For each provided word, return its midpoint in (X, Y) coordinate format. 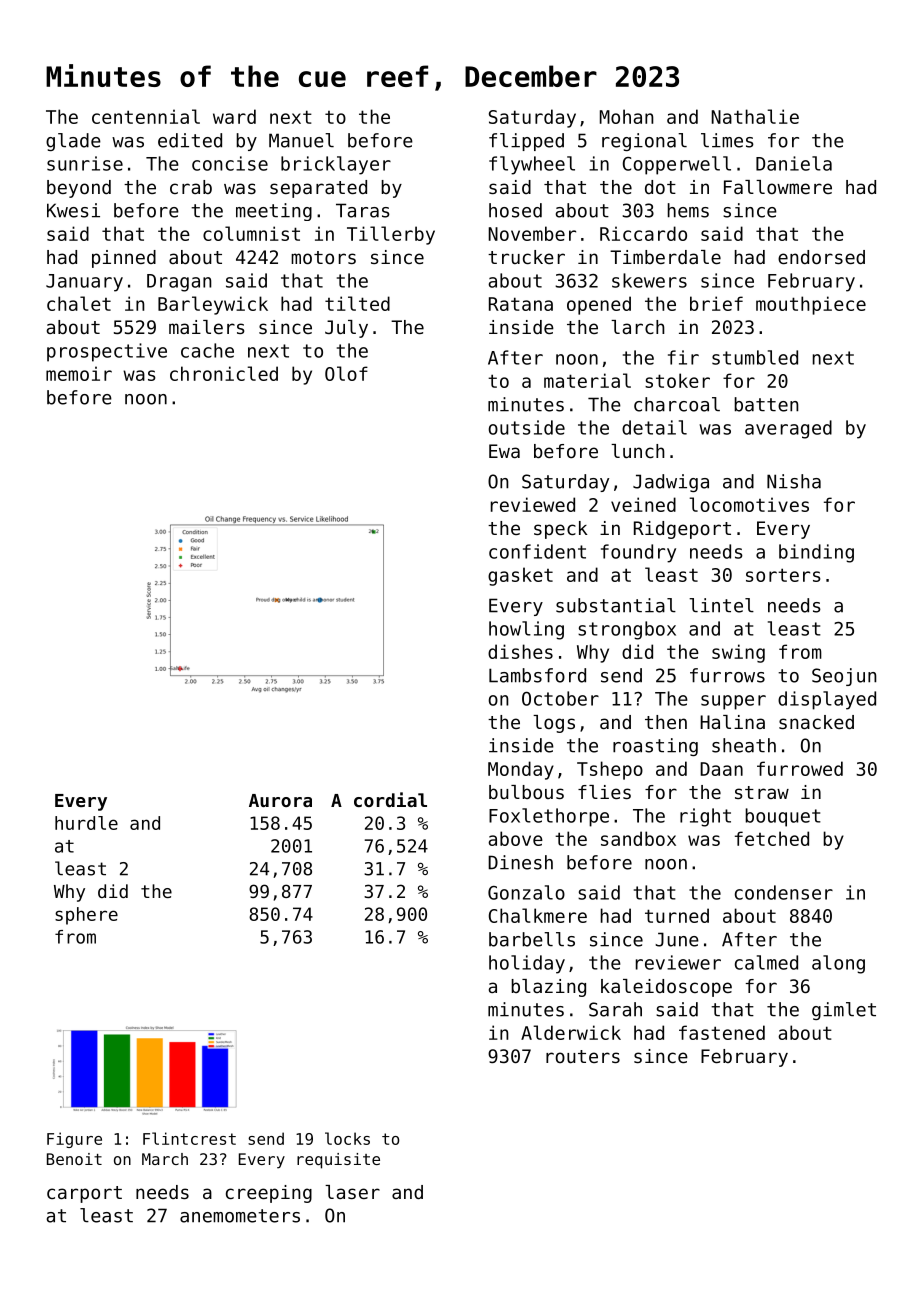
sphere (86, 916)
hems (688, 210)
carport (84, 1194)
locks (347, 1138)
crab (191, 187)
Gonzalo (526, 892)
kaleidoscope (666, 988)
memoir (79, 373)
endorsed (821, 257)
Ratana (521, 304)
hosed (515, 210)
